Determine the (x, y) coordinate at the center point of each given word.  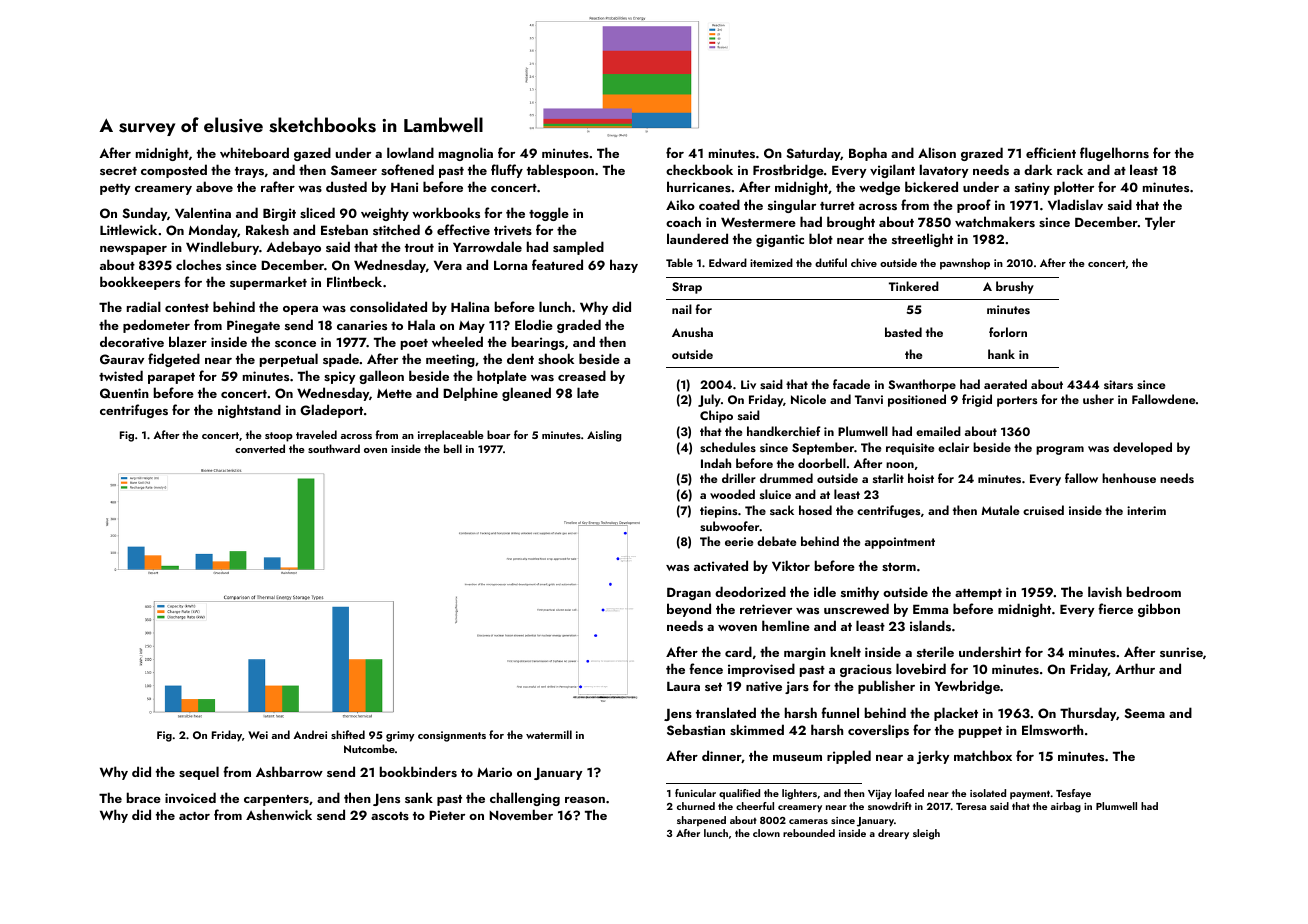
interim (1146, 510)
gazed (312, 154)
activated (721, 566)
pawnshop (965, 264)
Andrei (310, 734)
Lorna (510, 265)
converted (260, 448)
